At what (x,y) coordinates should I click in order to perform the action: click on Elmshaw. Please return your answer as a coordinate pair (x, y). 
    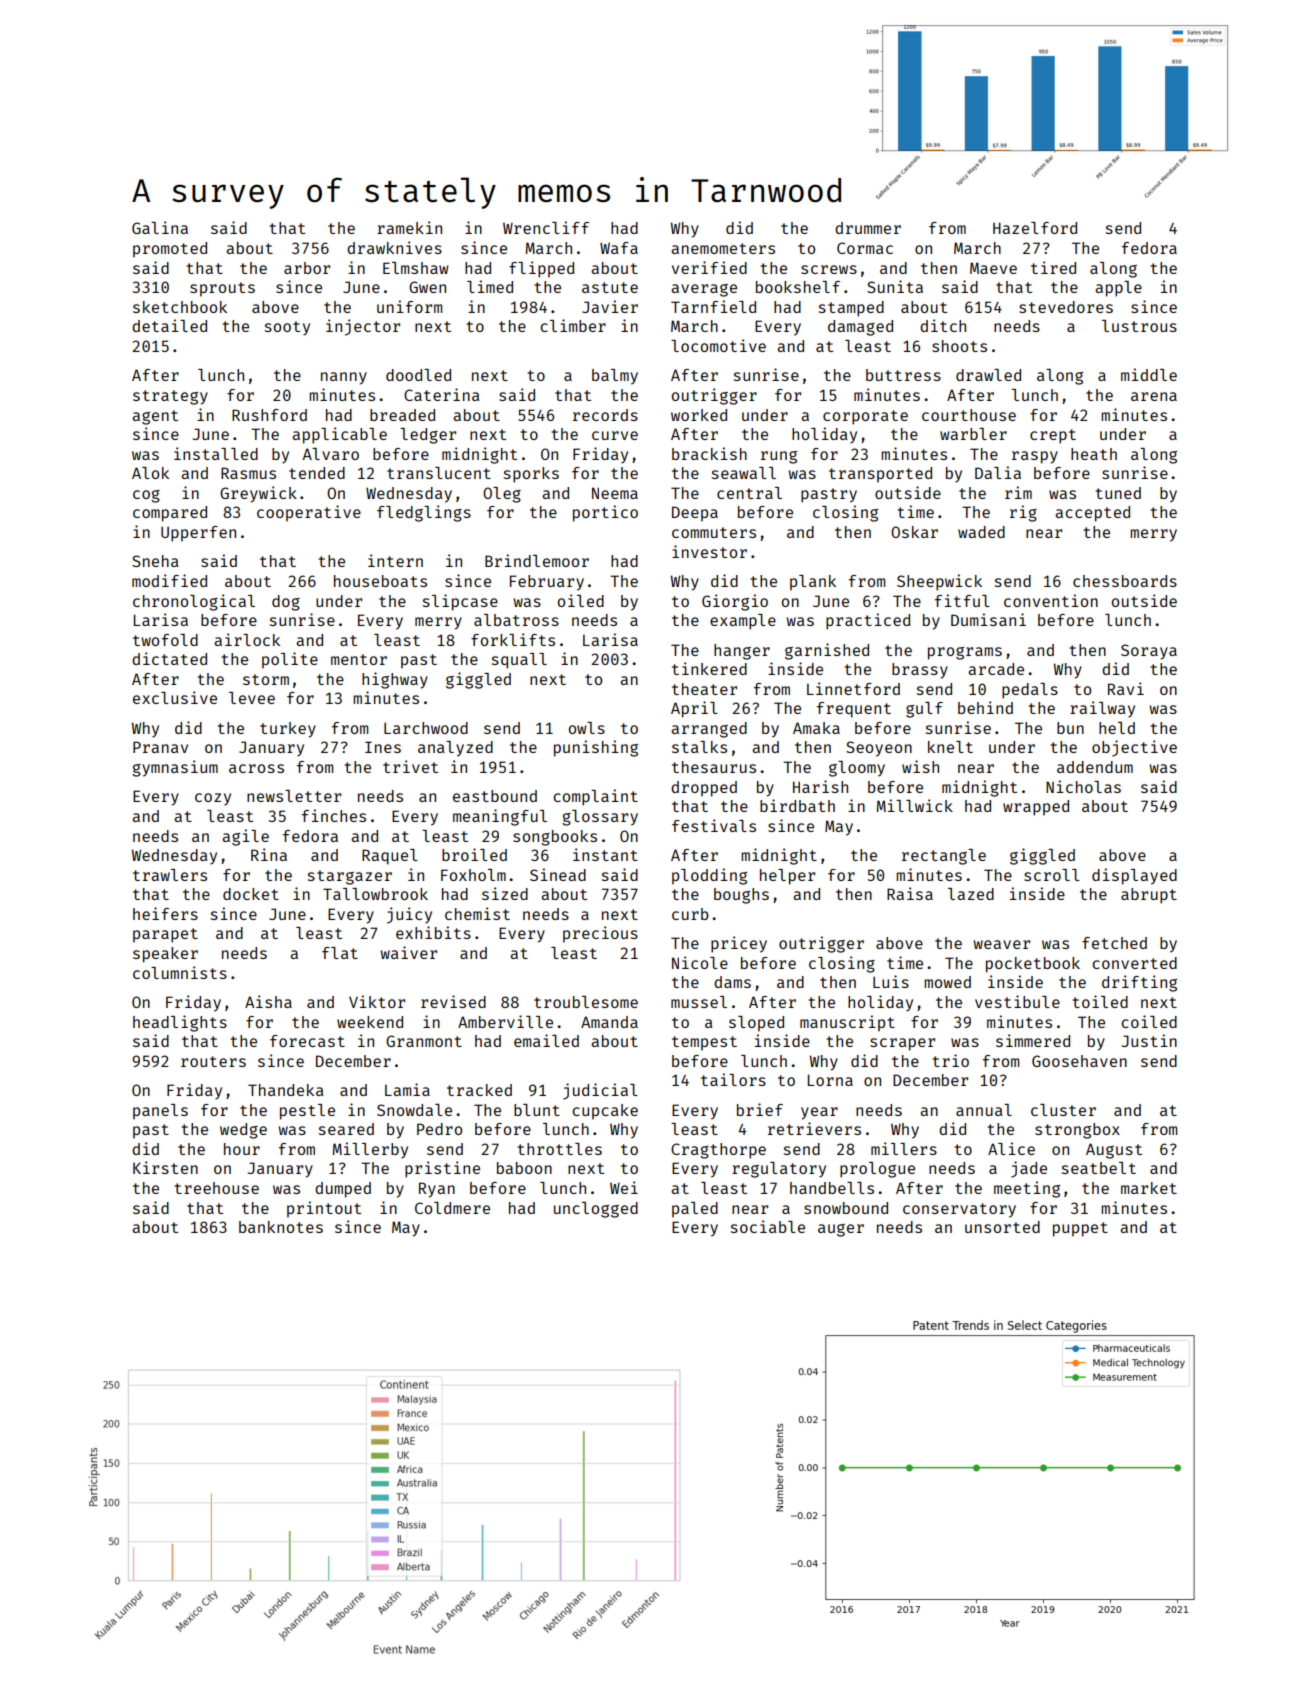
    Looking at the image, I should click on (416, 268).
